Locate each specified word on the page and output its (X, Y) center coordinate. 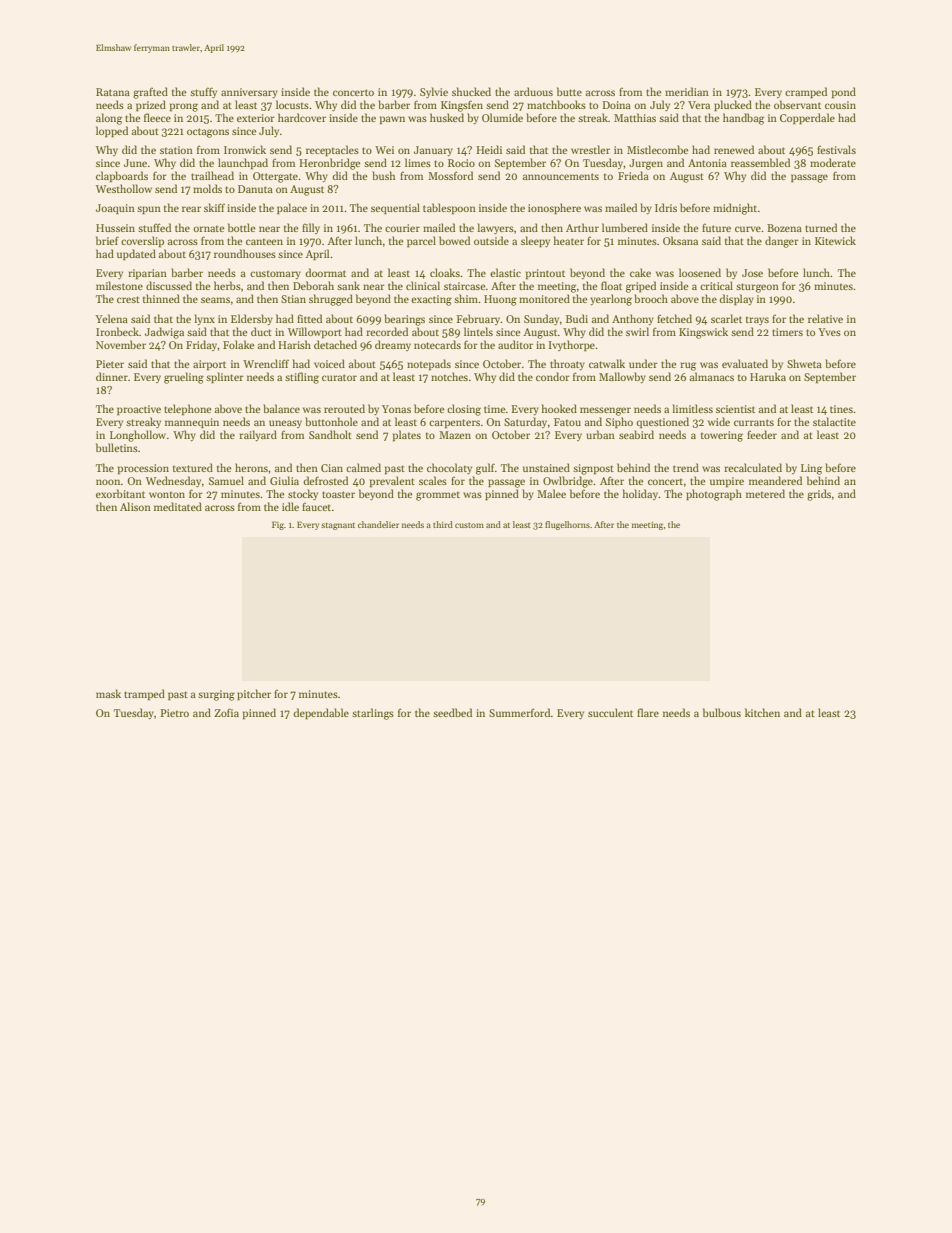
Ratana (113, 92)
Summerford (520, 712)
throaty (567, 364)
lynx (205, 319)
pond (844, 93)
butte (569, 91)
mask (108, 693)
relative (825, 318)
